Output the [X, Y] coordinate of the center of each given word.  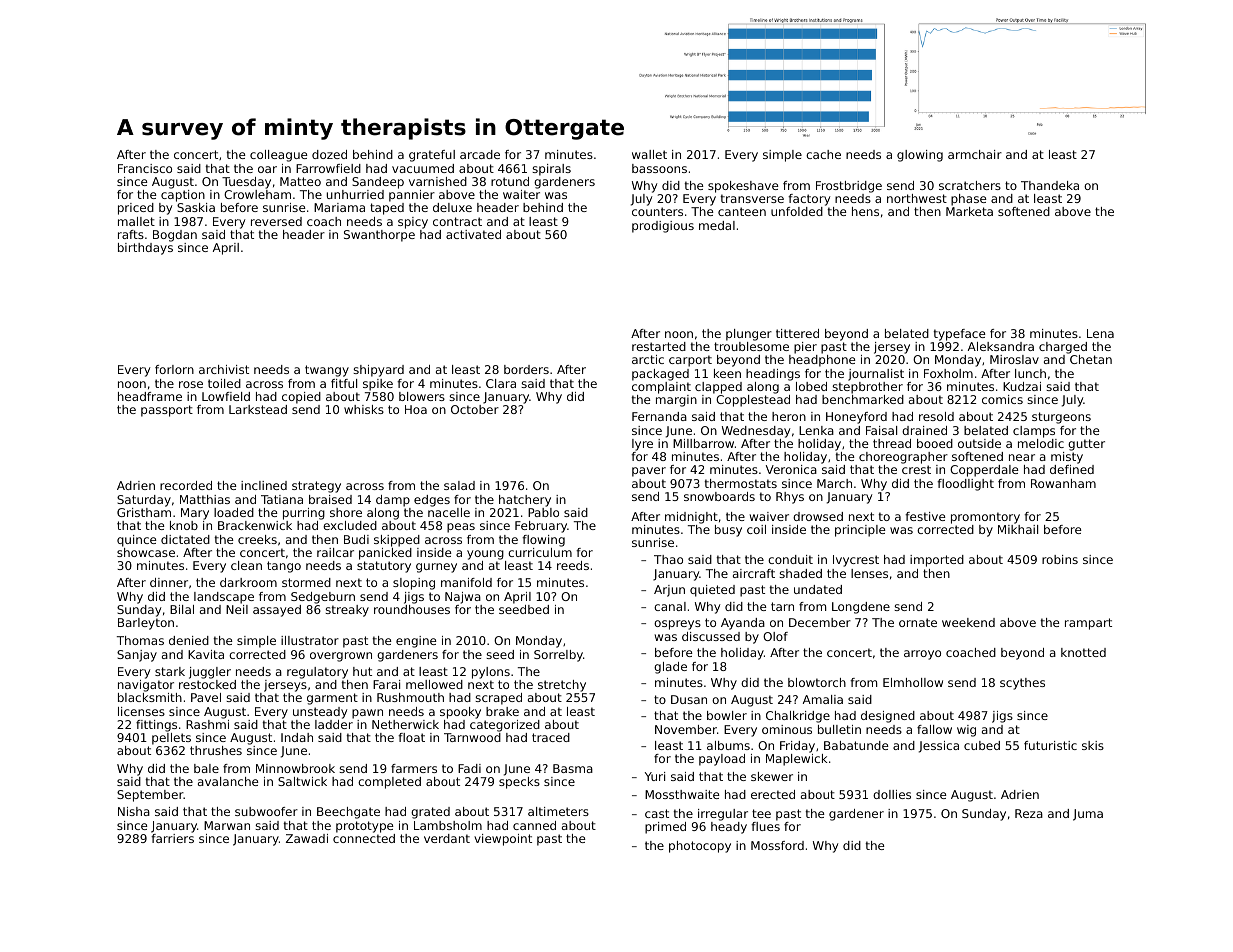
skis [1093, 745]
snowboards [719, 496]
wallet [649, 154]
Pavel [206, 697]
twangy [327, 371]
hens [865, 211]
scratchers [970, 185]
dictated [185, 539]
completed [389, 783]
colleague [279, 156]
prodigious [663, 227]
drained [924, 430]
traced [551, 737]
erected [773, 794]
